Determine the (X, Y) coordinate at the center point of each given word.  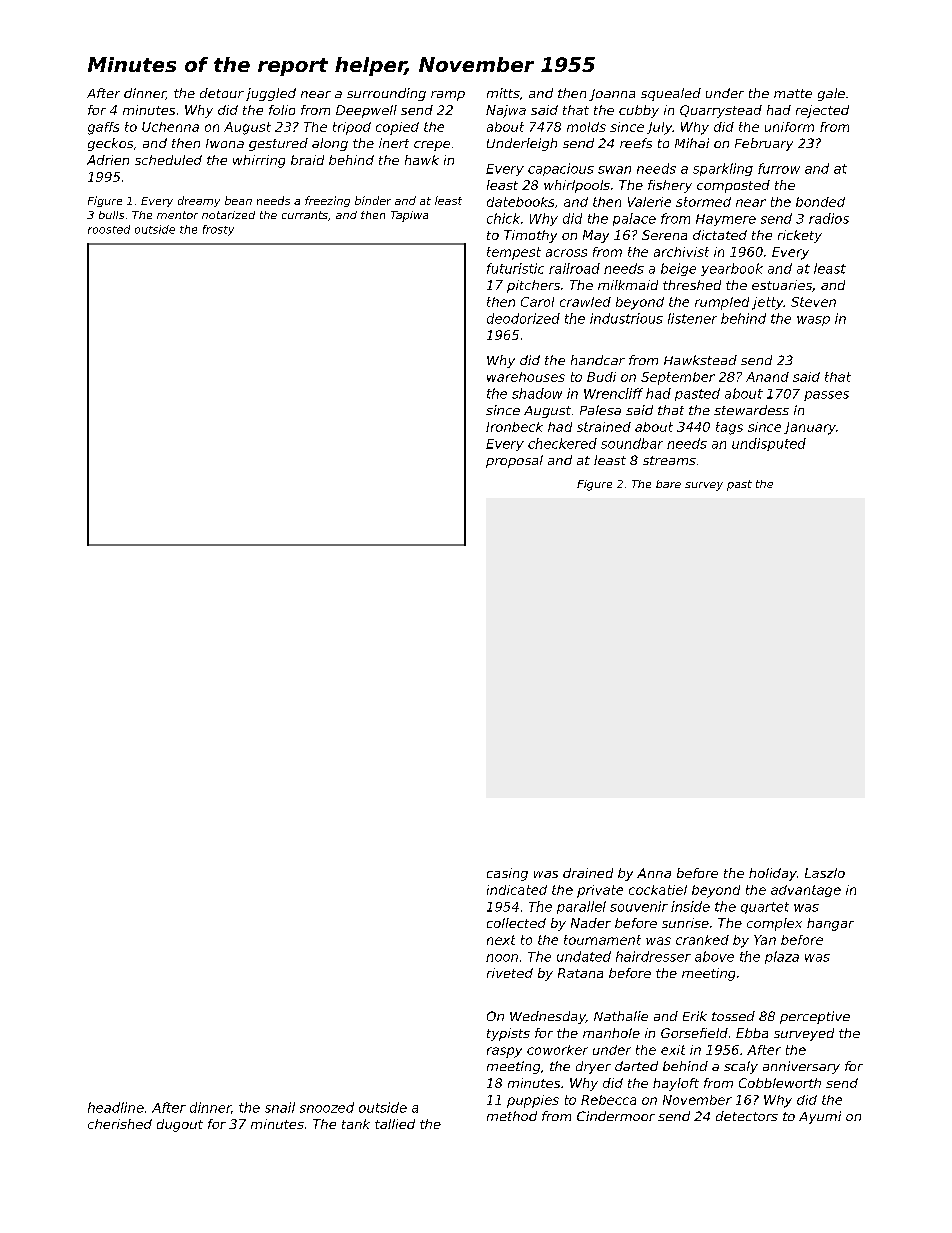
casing (507, 874)
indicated (517, 890)
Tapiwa (409, 216)
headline (116, 1107)
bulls (111, 215)
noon (502, 958)
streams (669, 460)
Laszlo (825, 873)
